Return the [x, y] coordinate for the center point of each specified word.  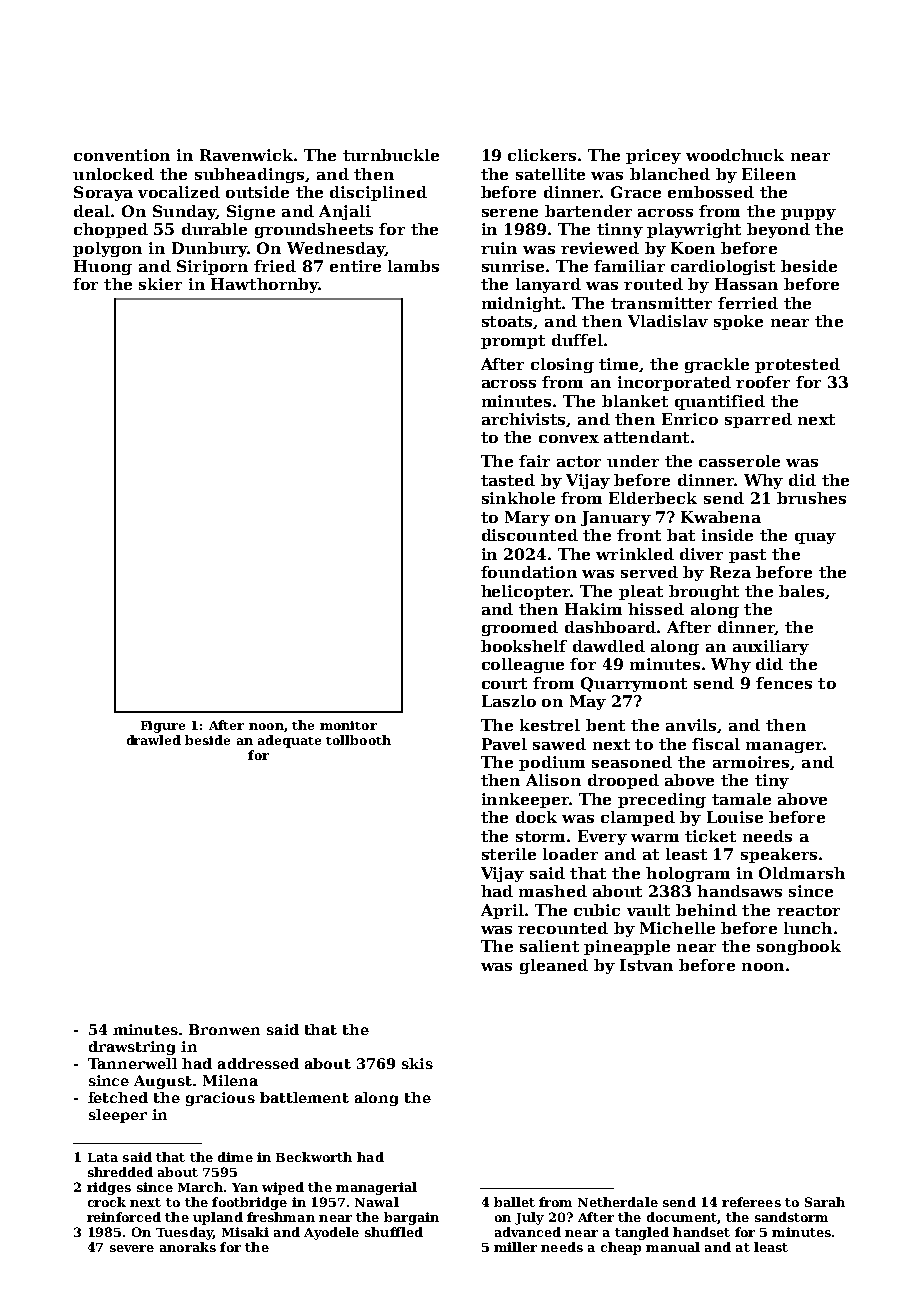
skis [417, 1063]
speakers [779, 855]
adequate [289, 741]
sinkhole [518, 498]
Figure [163, 727]
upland [218, 1218]
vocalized [179, 192]
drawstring [132, 1048]
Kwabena [721, 517]
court [504, 683]
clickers [542, 155]
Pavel [504, 744]
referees [751, 1202]
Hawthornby [264, 285]
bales [801, 591]
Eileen [769, 174]
